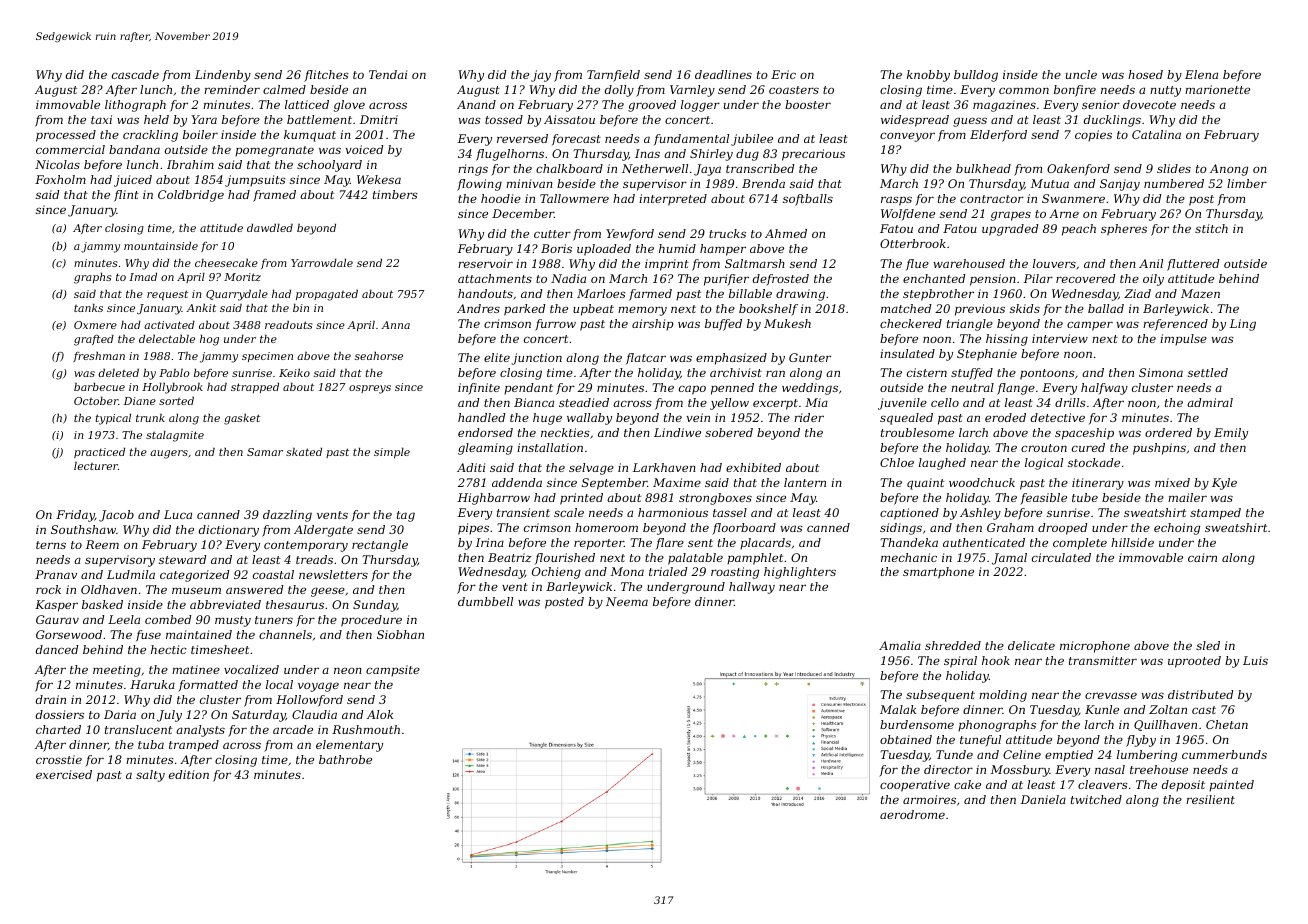 The width and height of the screenshot is (1308, 924). I want to click on installation, so click(550, 447).
